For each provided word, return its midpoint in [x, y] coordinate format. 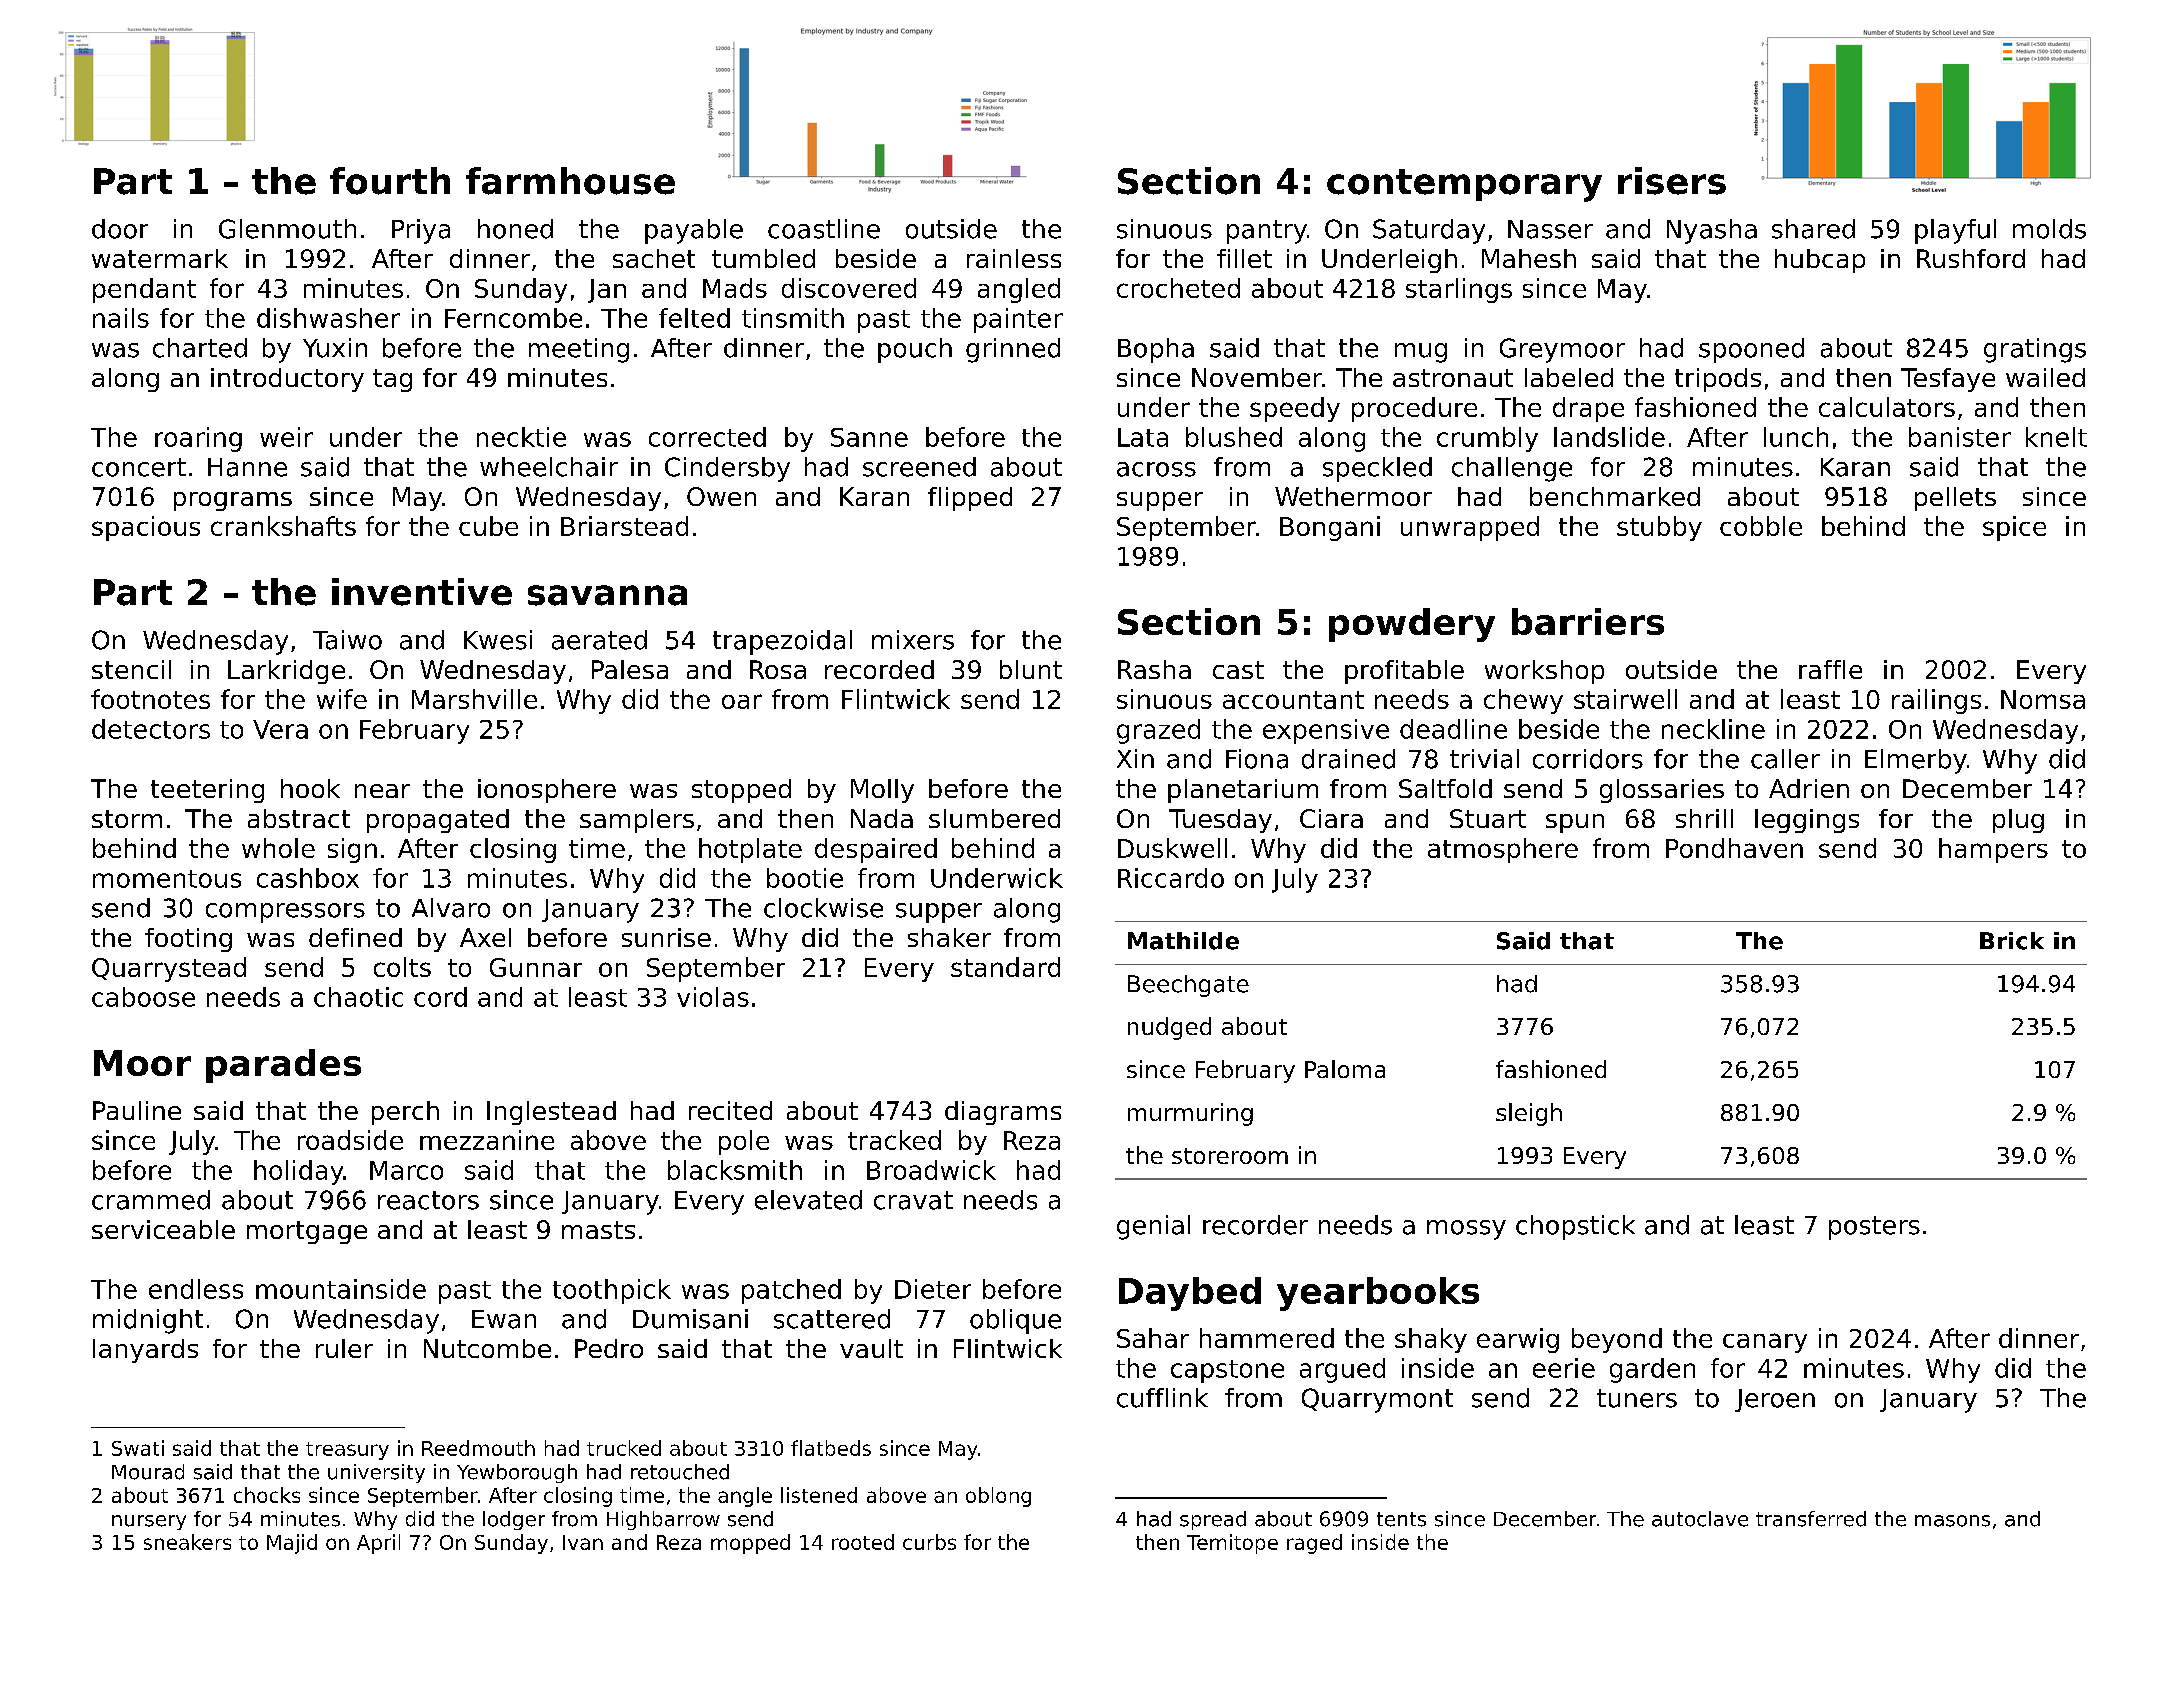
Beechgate [1188, 986]
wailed [2045, 377]
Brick [2012, 941]
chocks [267, 1495]
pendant [144, 290]
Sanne [869, 437]
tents [1401, 1519]
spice [2014, 528]
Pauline [137, 1110]
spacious [146, 528]
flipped [970, 499]
